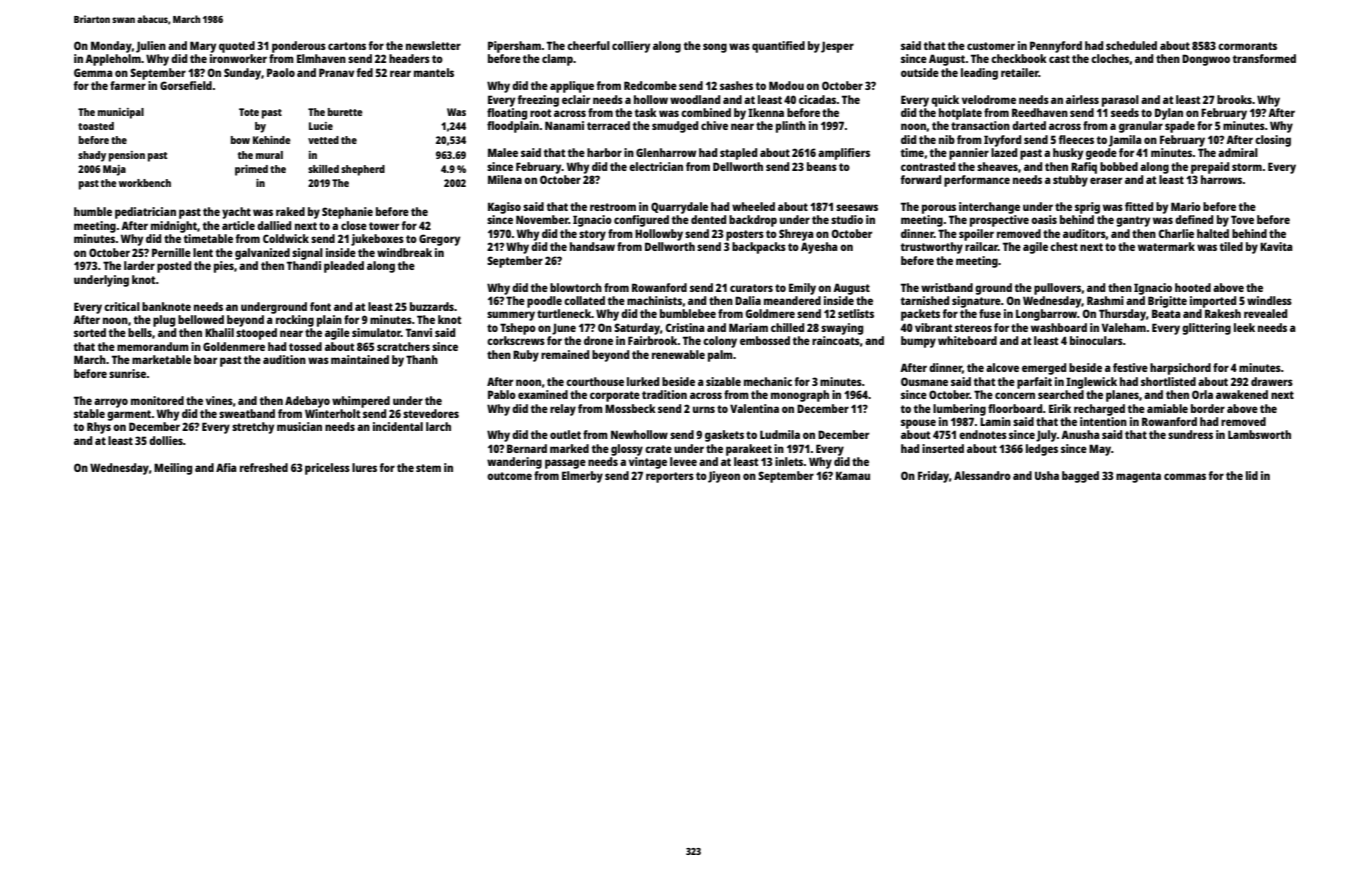  I want to click on Ludmila, so click(780, 434).
